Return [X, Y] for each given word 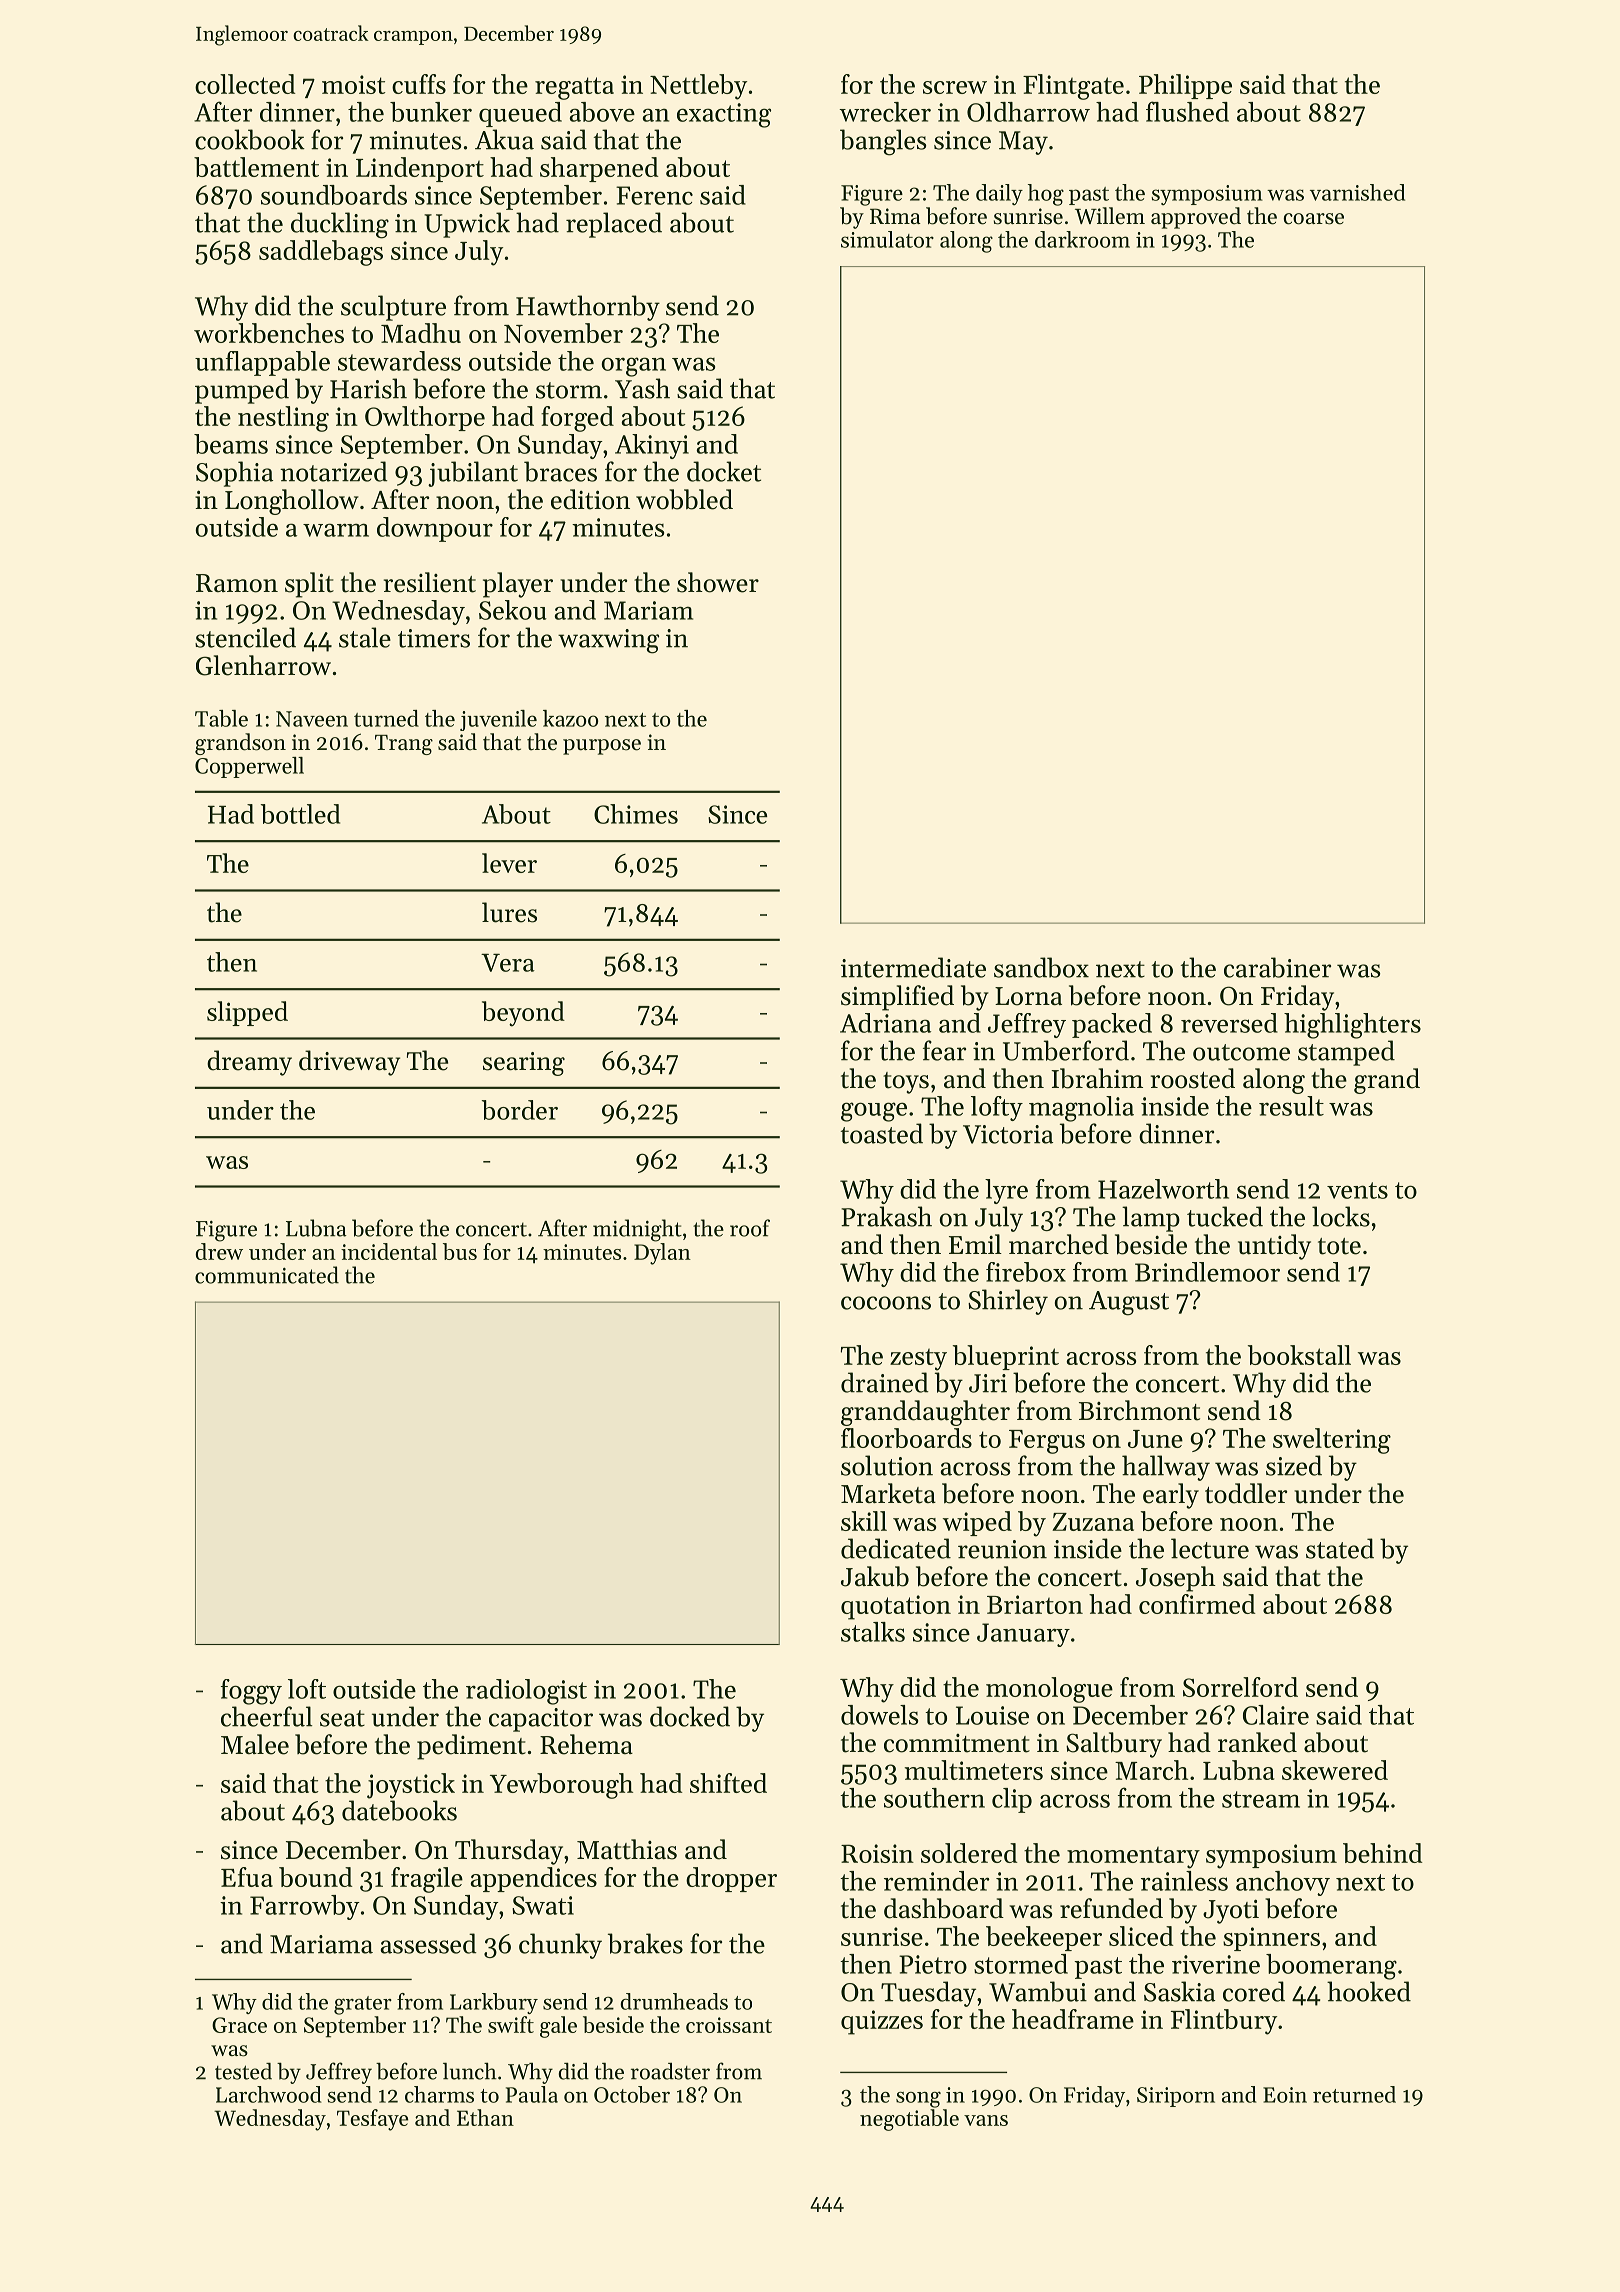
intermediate [913, 967]
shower [718, 582]
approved [1196, 218]
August [1129, 1303]
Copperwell [249, 767]
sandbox [1041, 967]
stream [1261, 1799]
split [309, 585]
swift [511, 2024]
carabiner [1277, 967]
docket [724, 471]
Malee [255, 1744]
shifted [728, 1783]
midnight [637, 1230]
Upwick [467, 225]
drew [219, 1251]
